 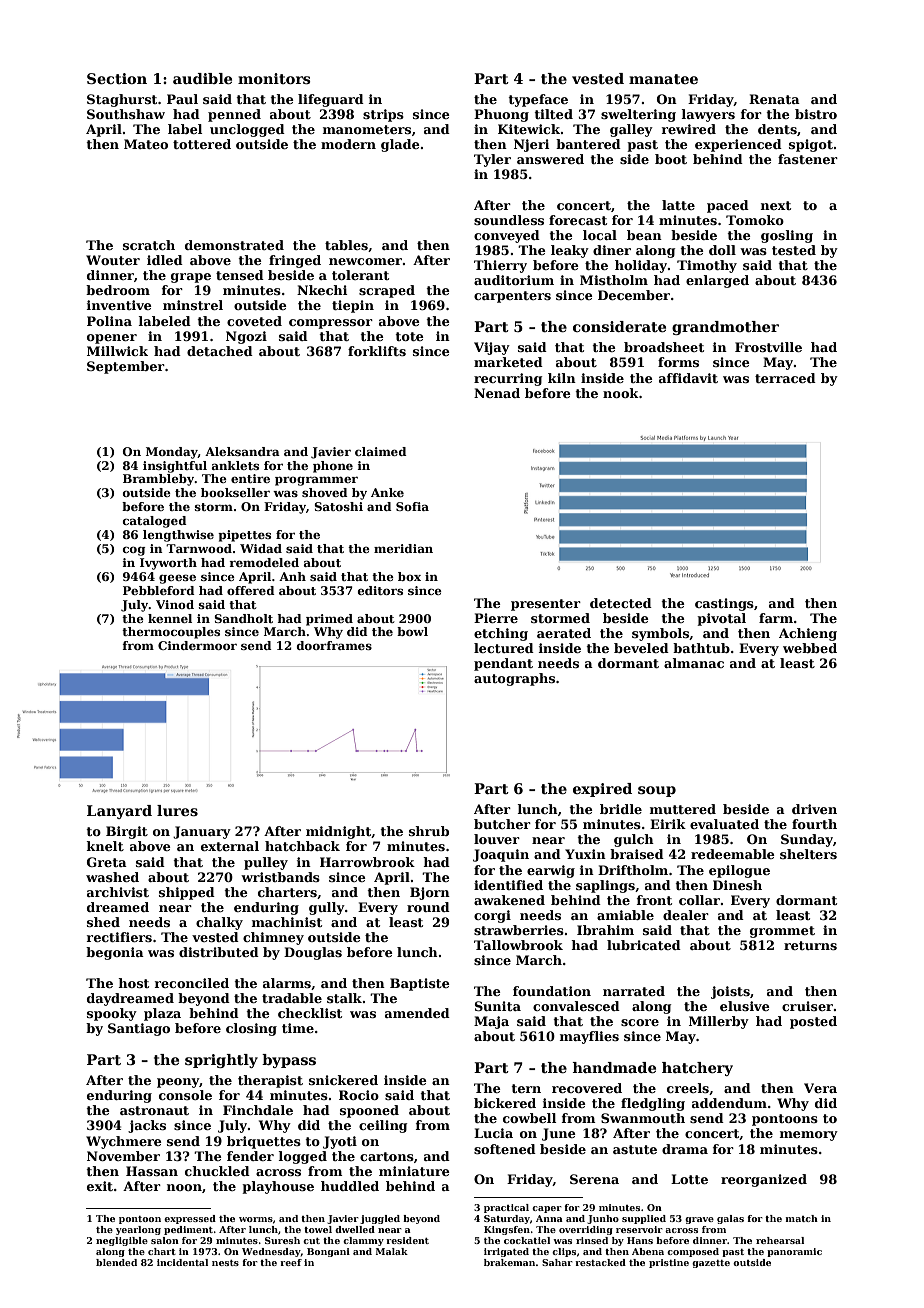 I want to click on butcher, so click(x=502, y=824).
